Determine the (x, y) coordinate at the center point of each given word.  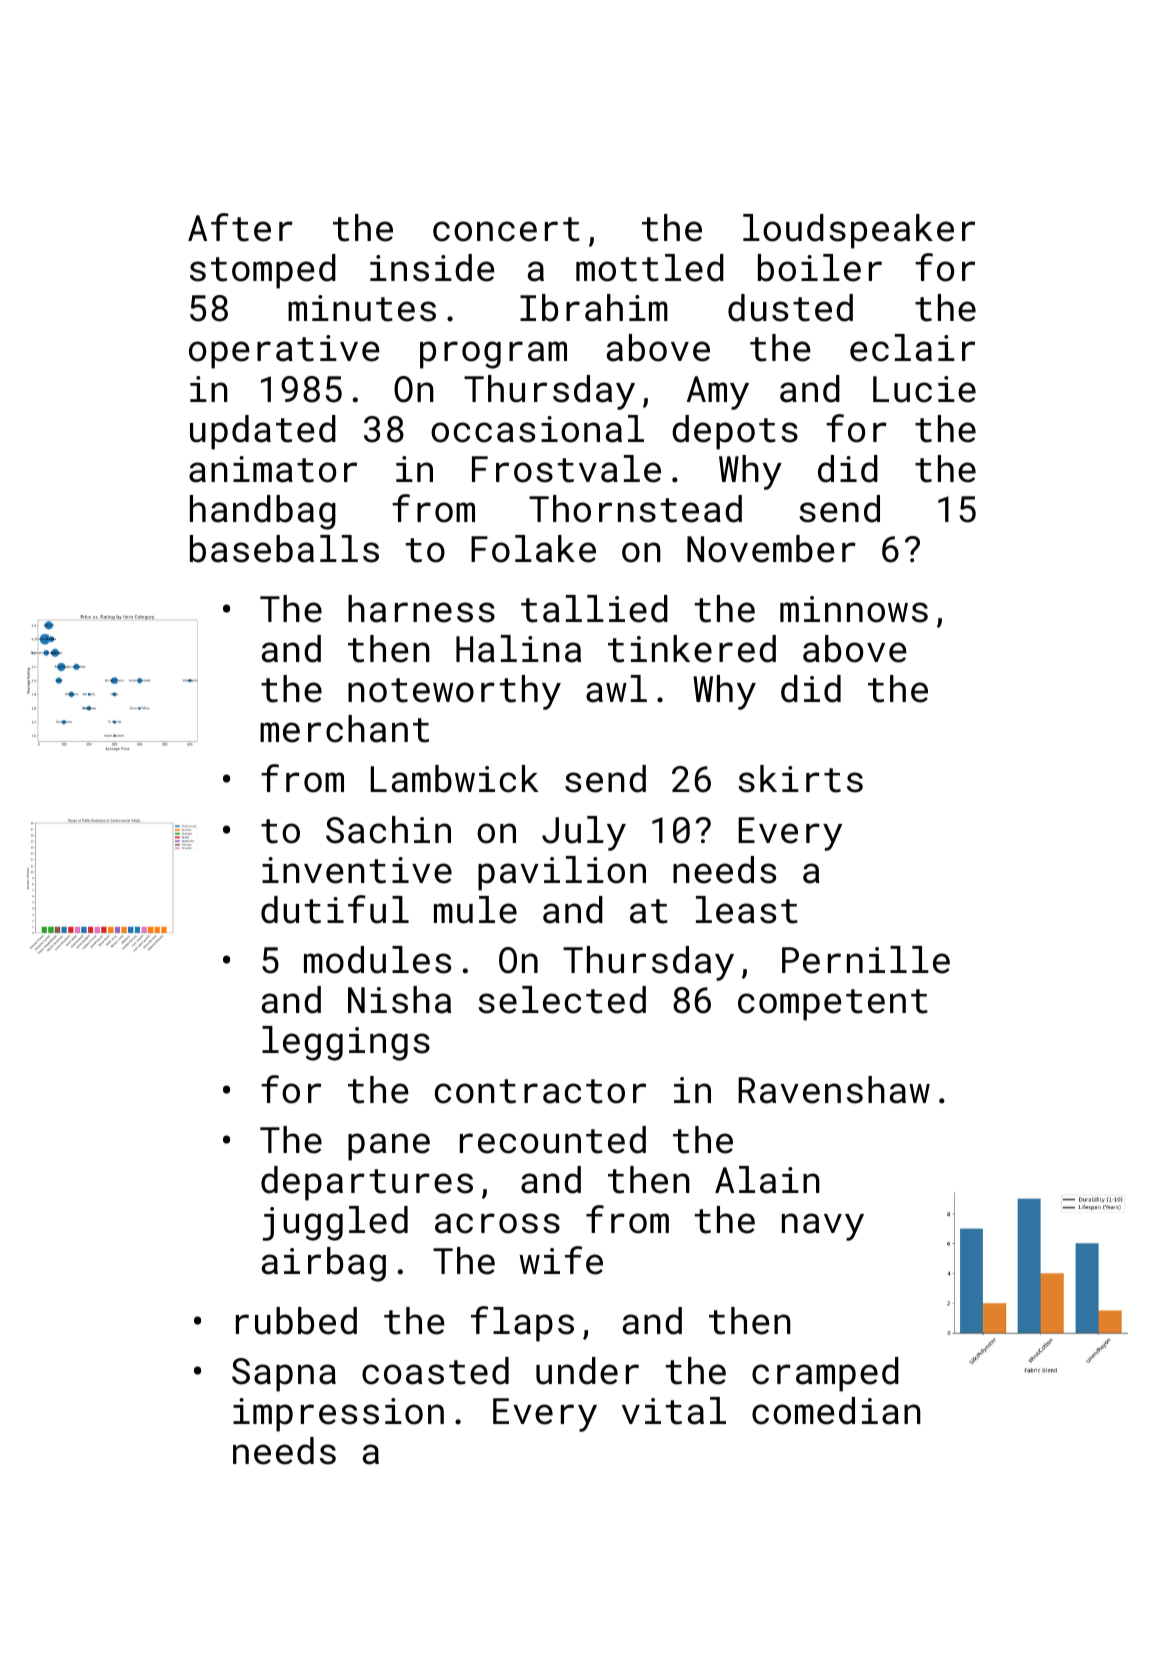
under (587, 1371)
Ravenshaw (834, 1090)
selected (562, 1000)
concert (506, 229)
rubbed (296, 1321)
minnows (854, 609)
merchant (344, 729)
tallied (594, 609)
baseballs (284, 549)
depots (735, 432)
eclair (912, 348)
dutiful (335, 909)
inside (432, 268)
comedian (836, 1411)
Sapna (284, 1375)
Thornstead (635, 509)
